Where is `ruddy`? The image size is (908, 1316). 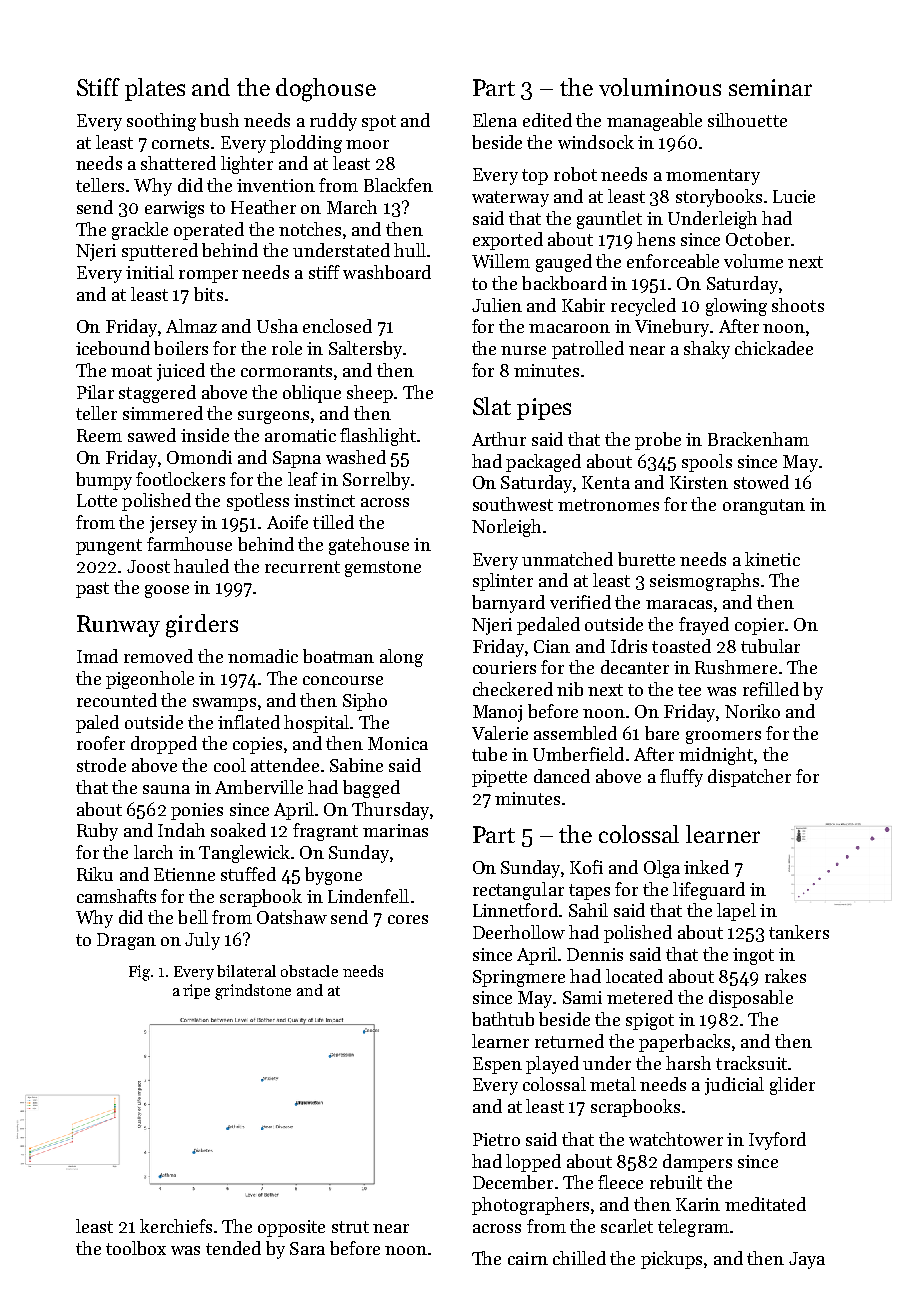 ruddy is located at coordinates (333, 122).
